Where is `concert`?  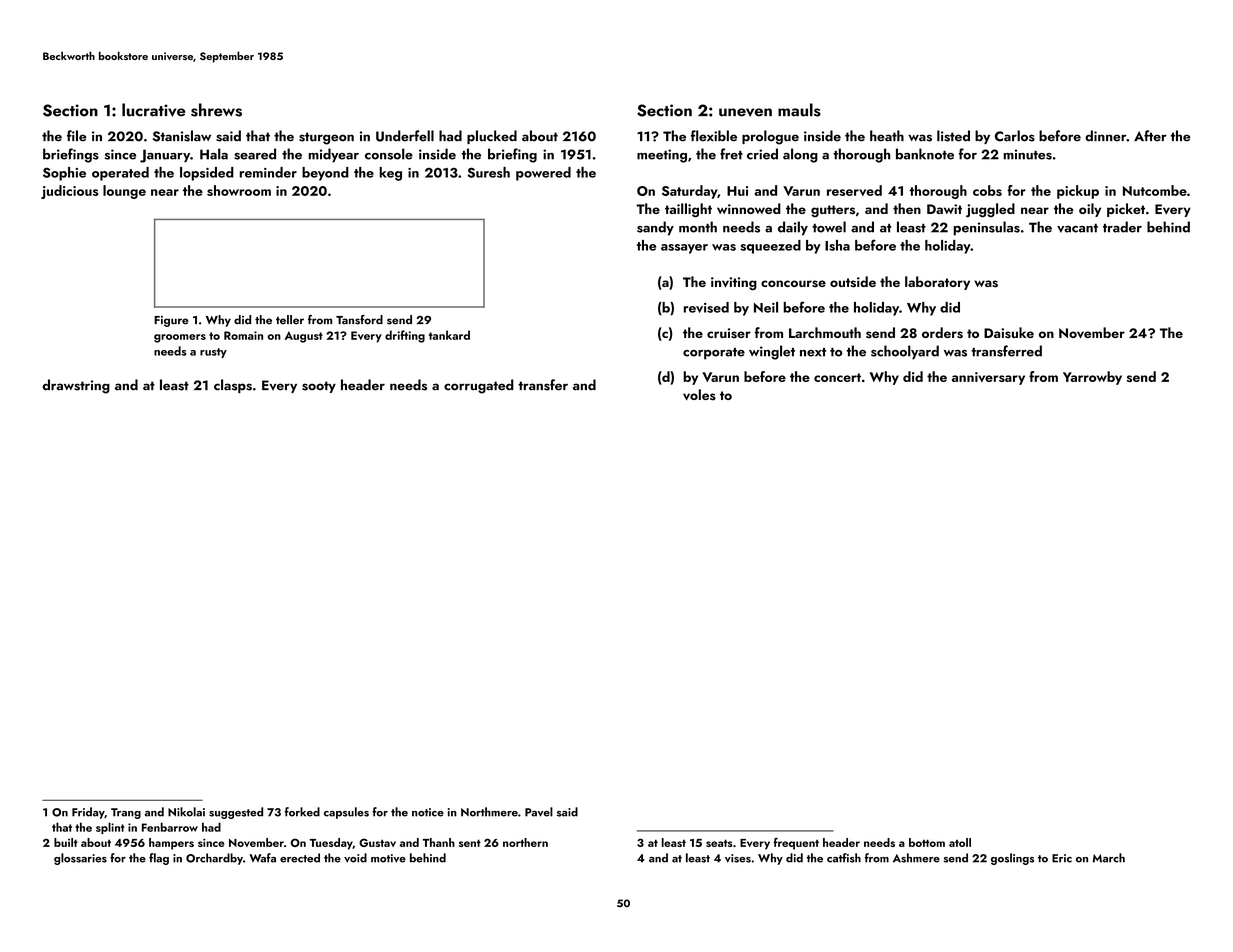 concert is located at coordinates (837, 377).
